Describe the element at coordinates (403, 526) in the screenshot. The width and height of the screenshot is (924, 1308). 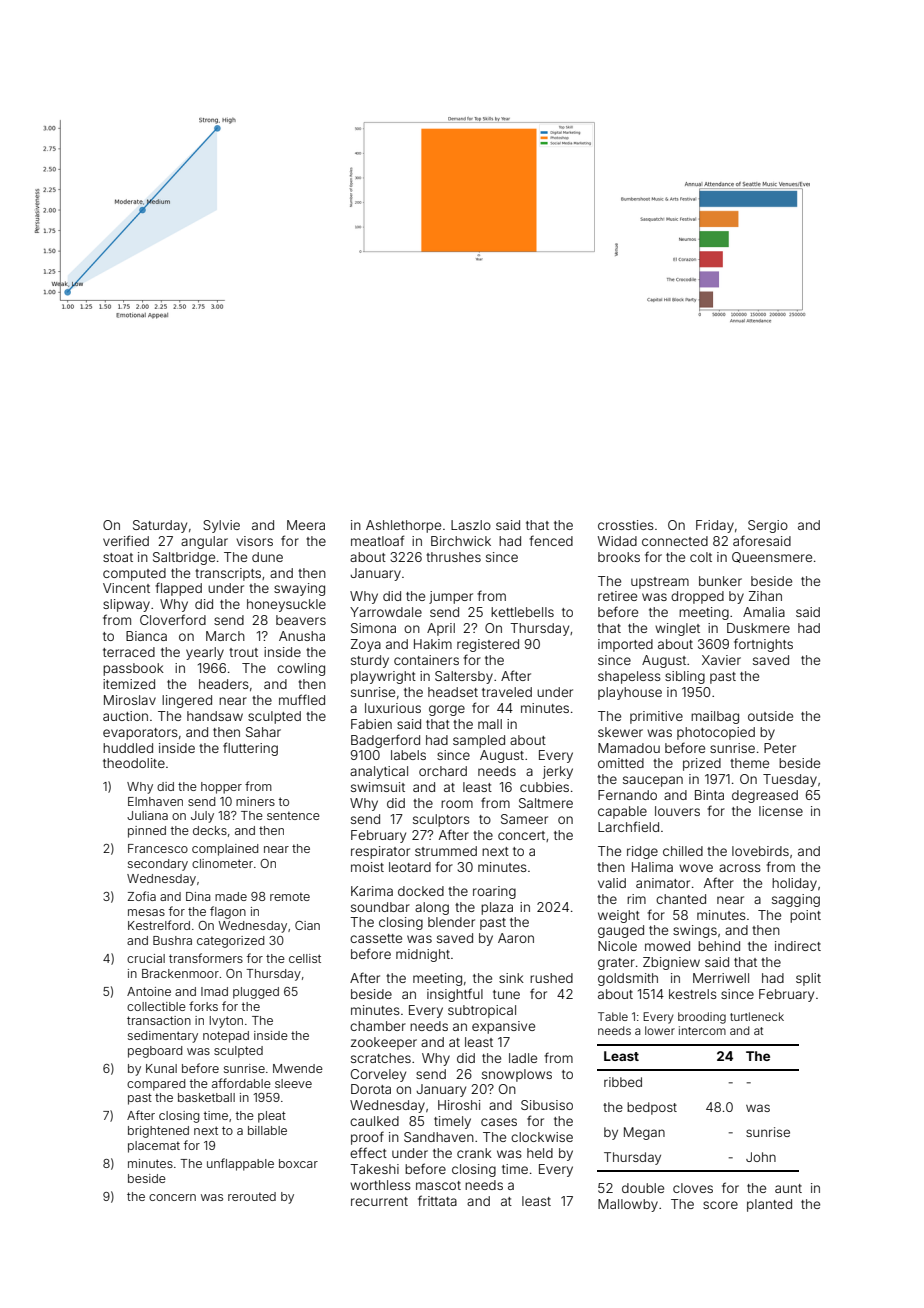
I see `Ashlethorpe` at that location.
